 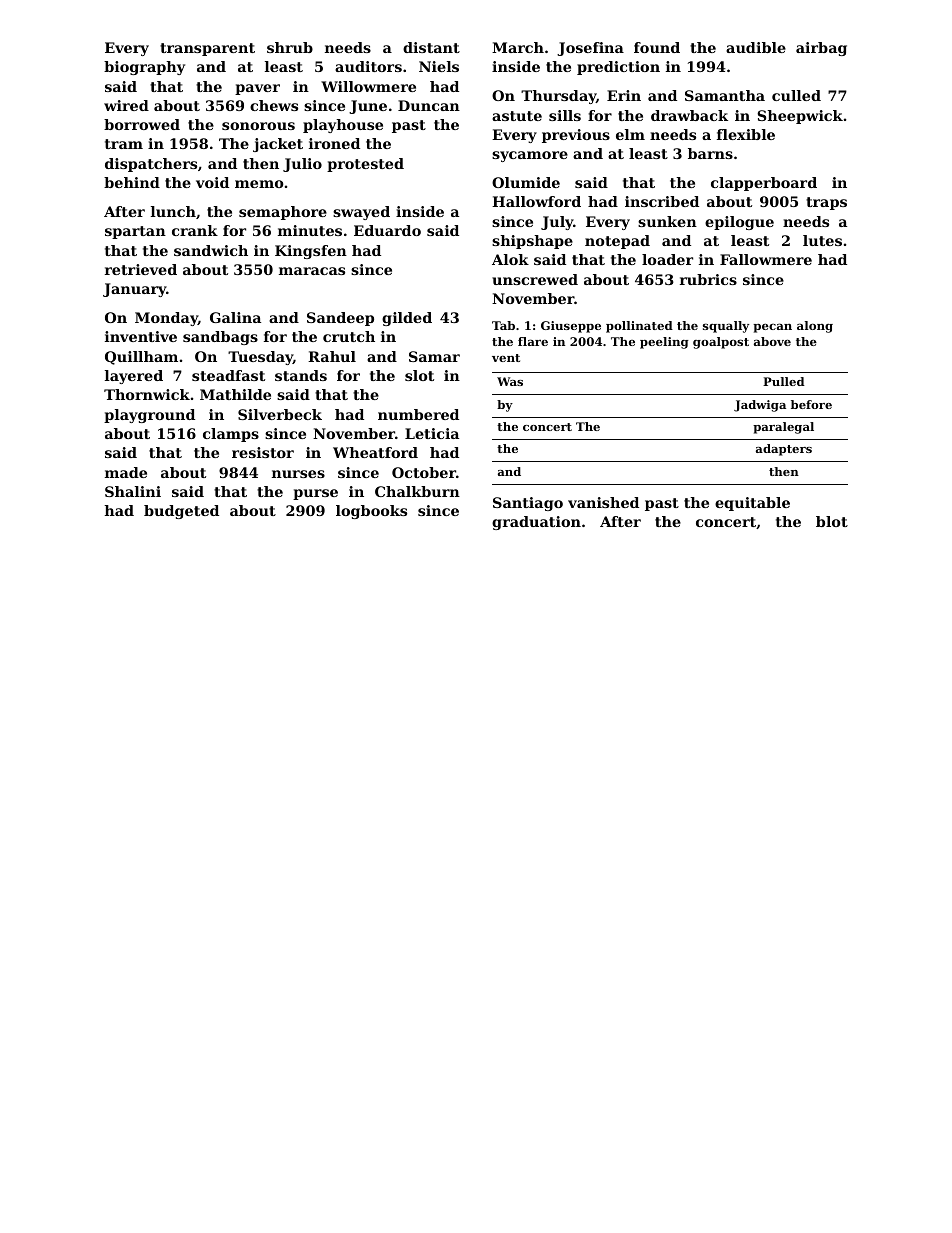 What do you see at coordinates (126, 105) in the image?
I see `wired` at bounding box center [126, 105].
